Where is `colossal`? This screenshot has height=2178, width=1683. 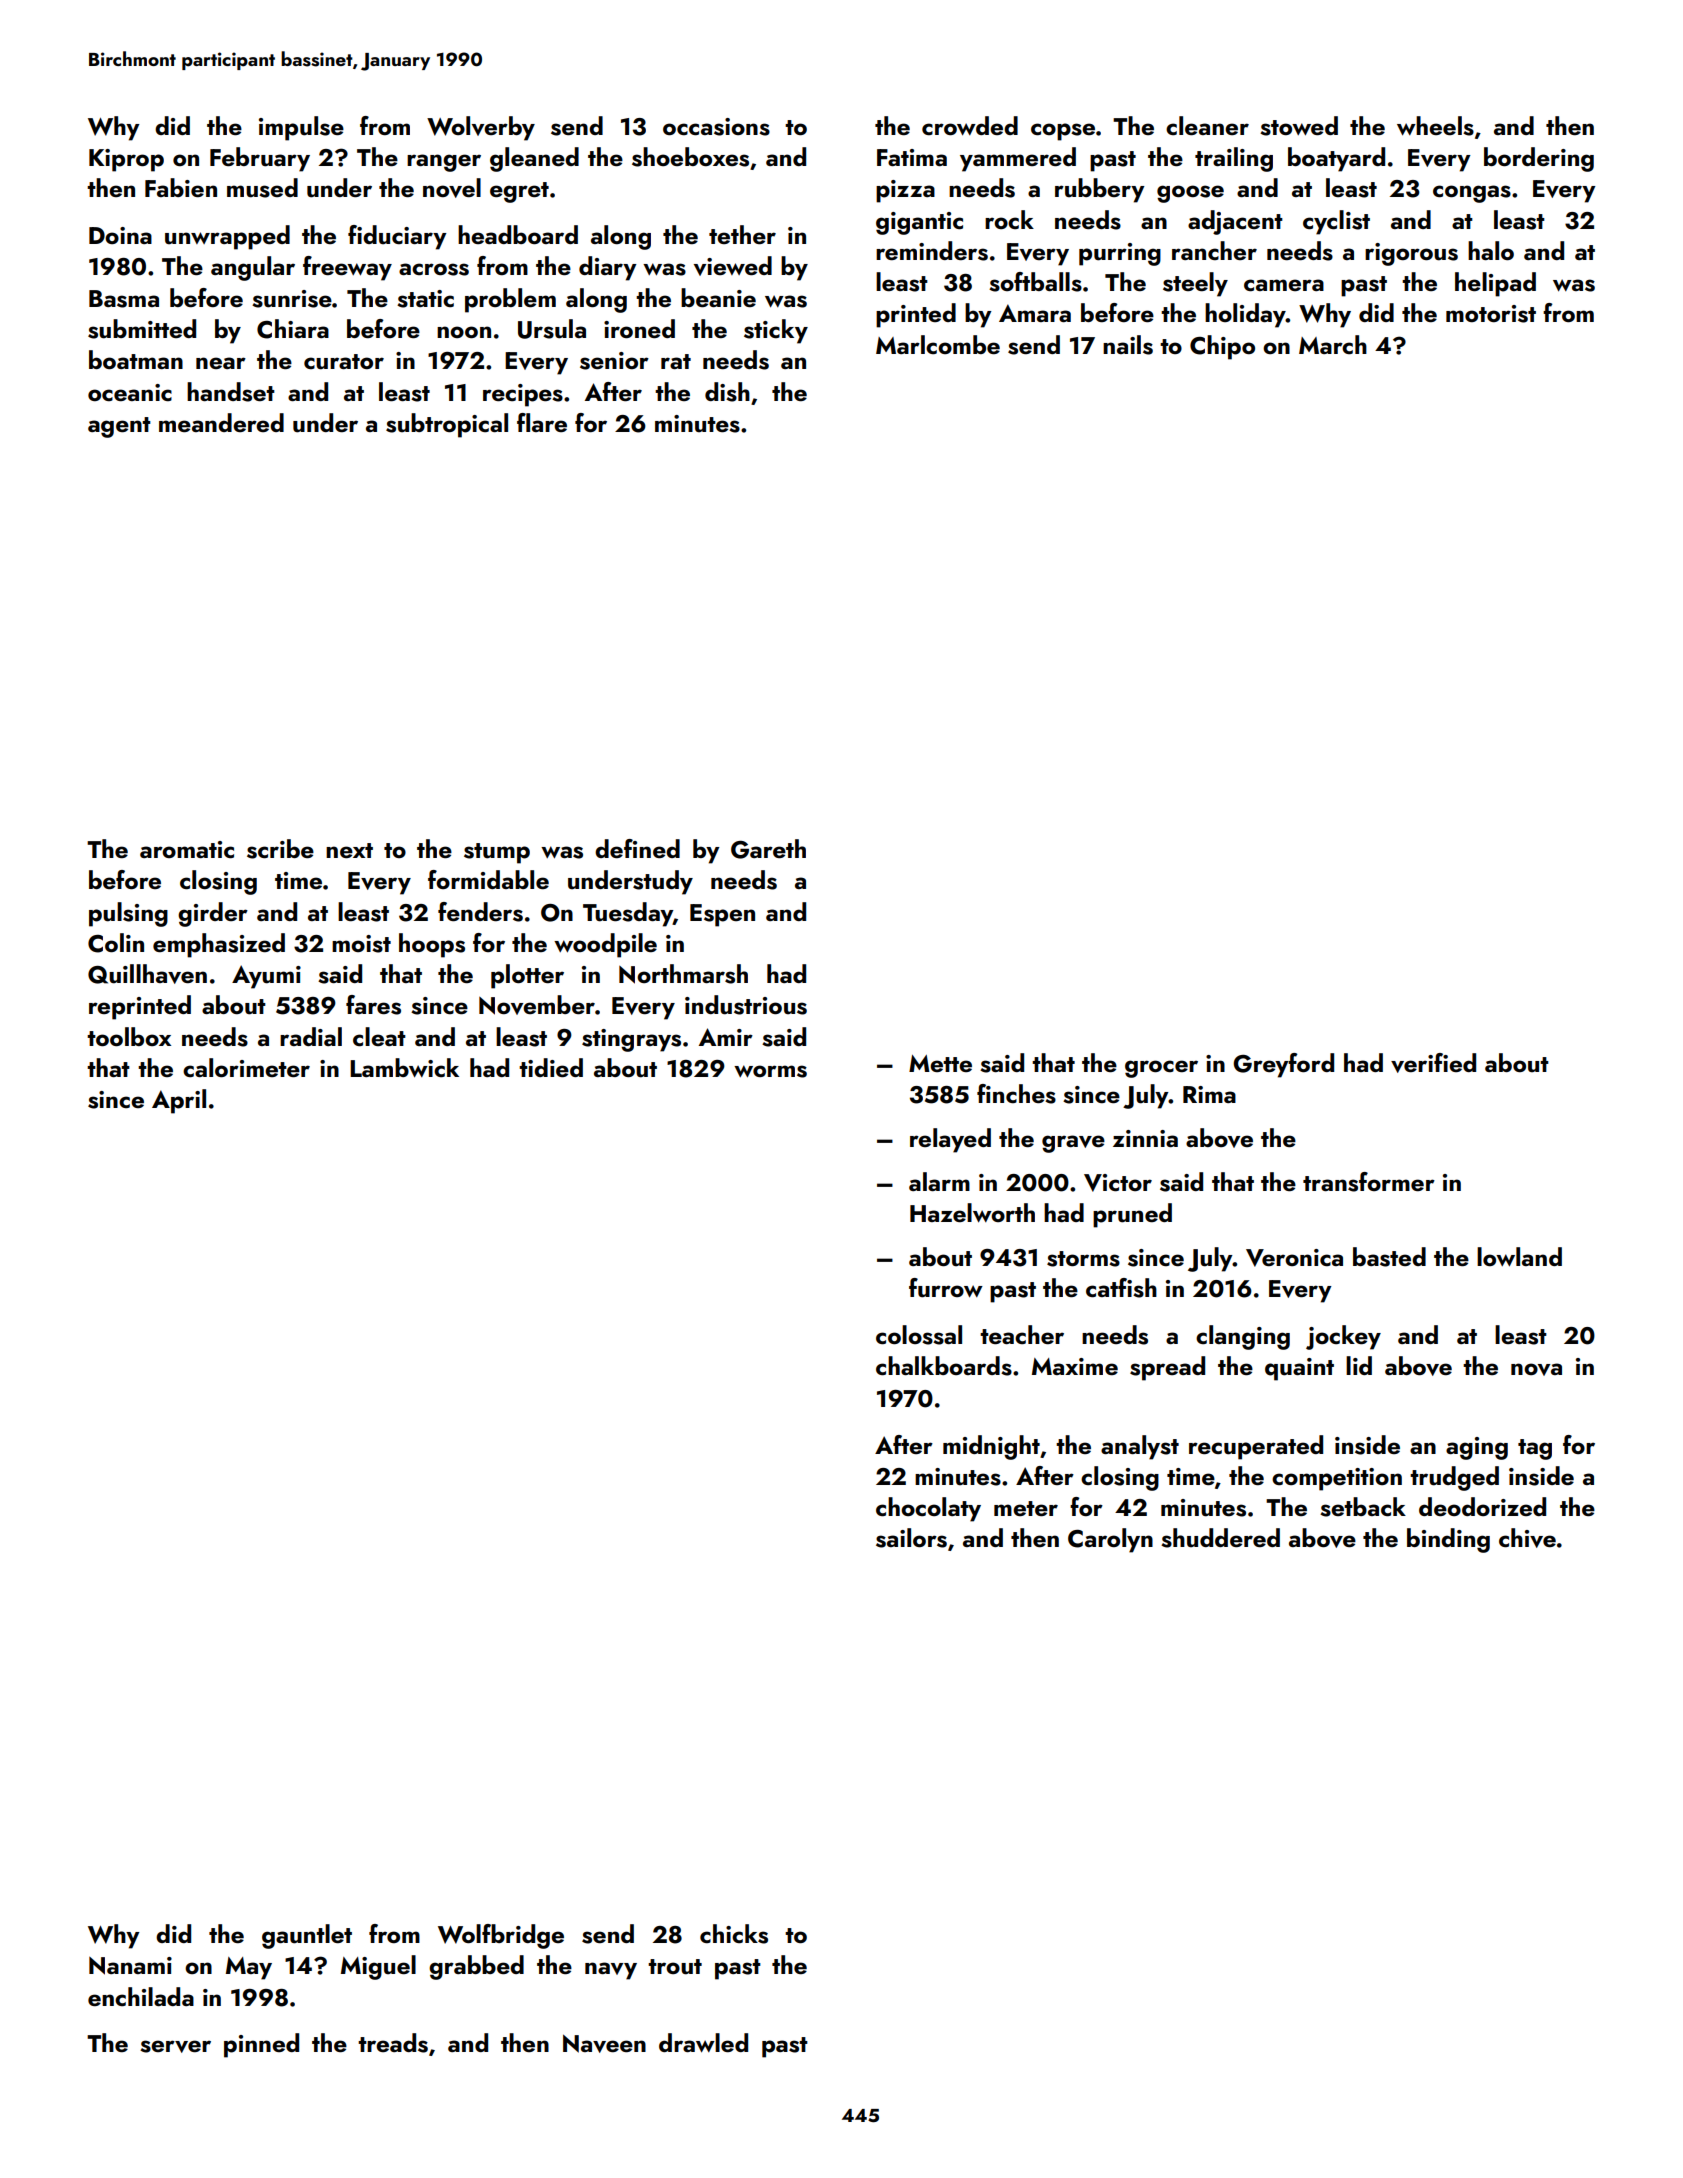
colossal is located at coordinates (919, 1335).
